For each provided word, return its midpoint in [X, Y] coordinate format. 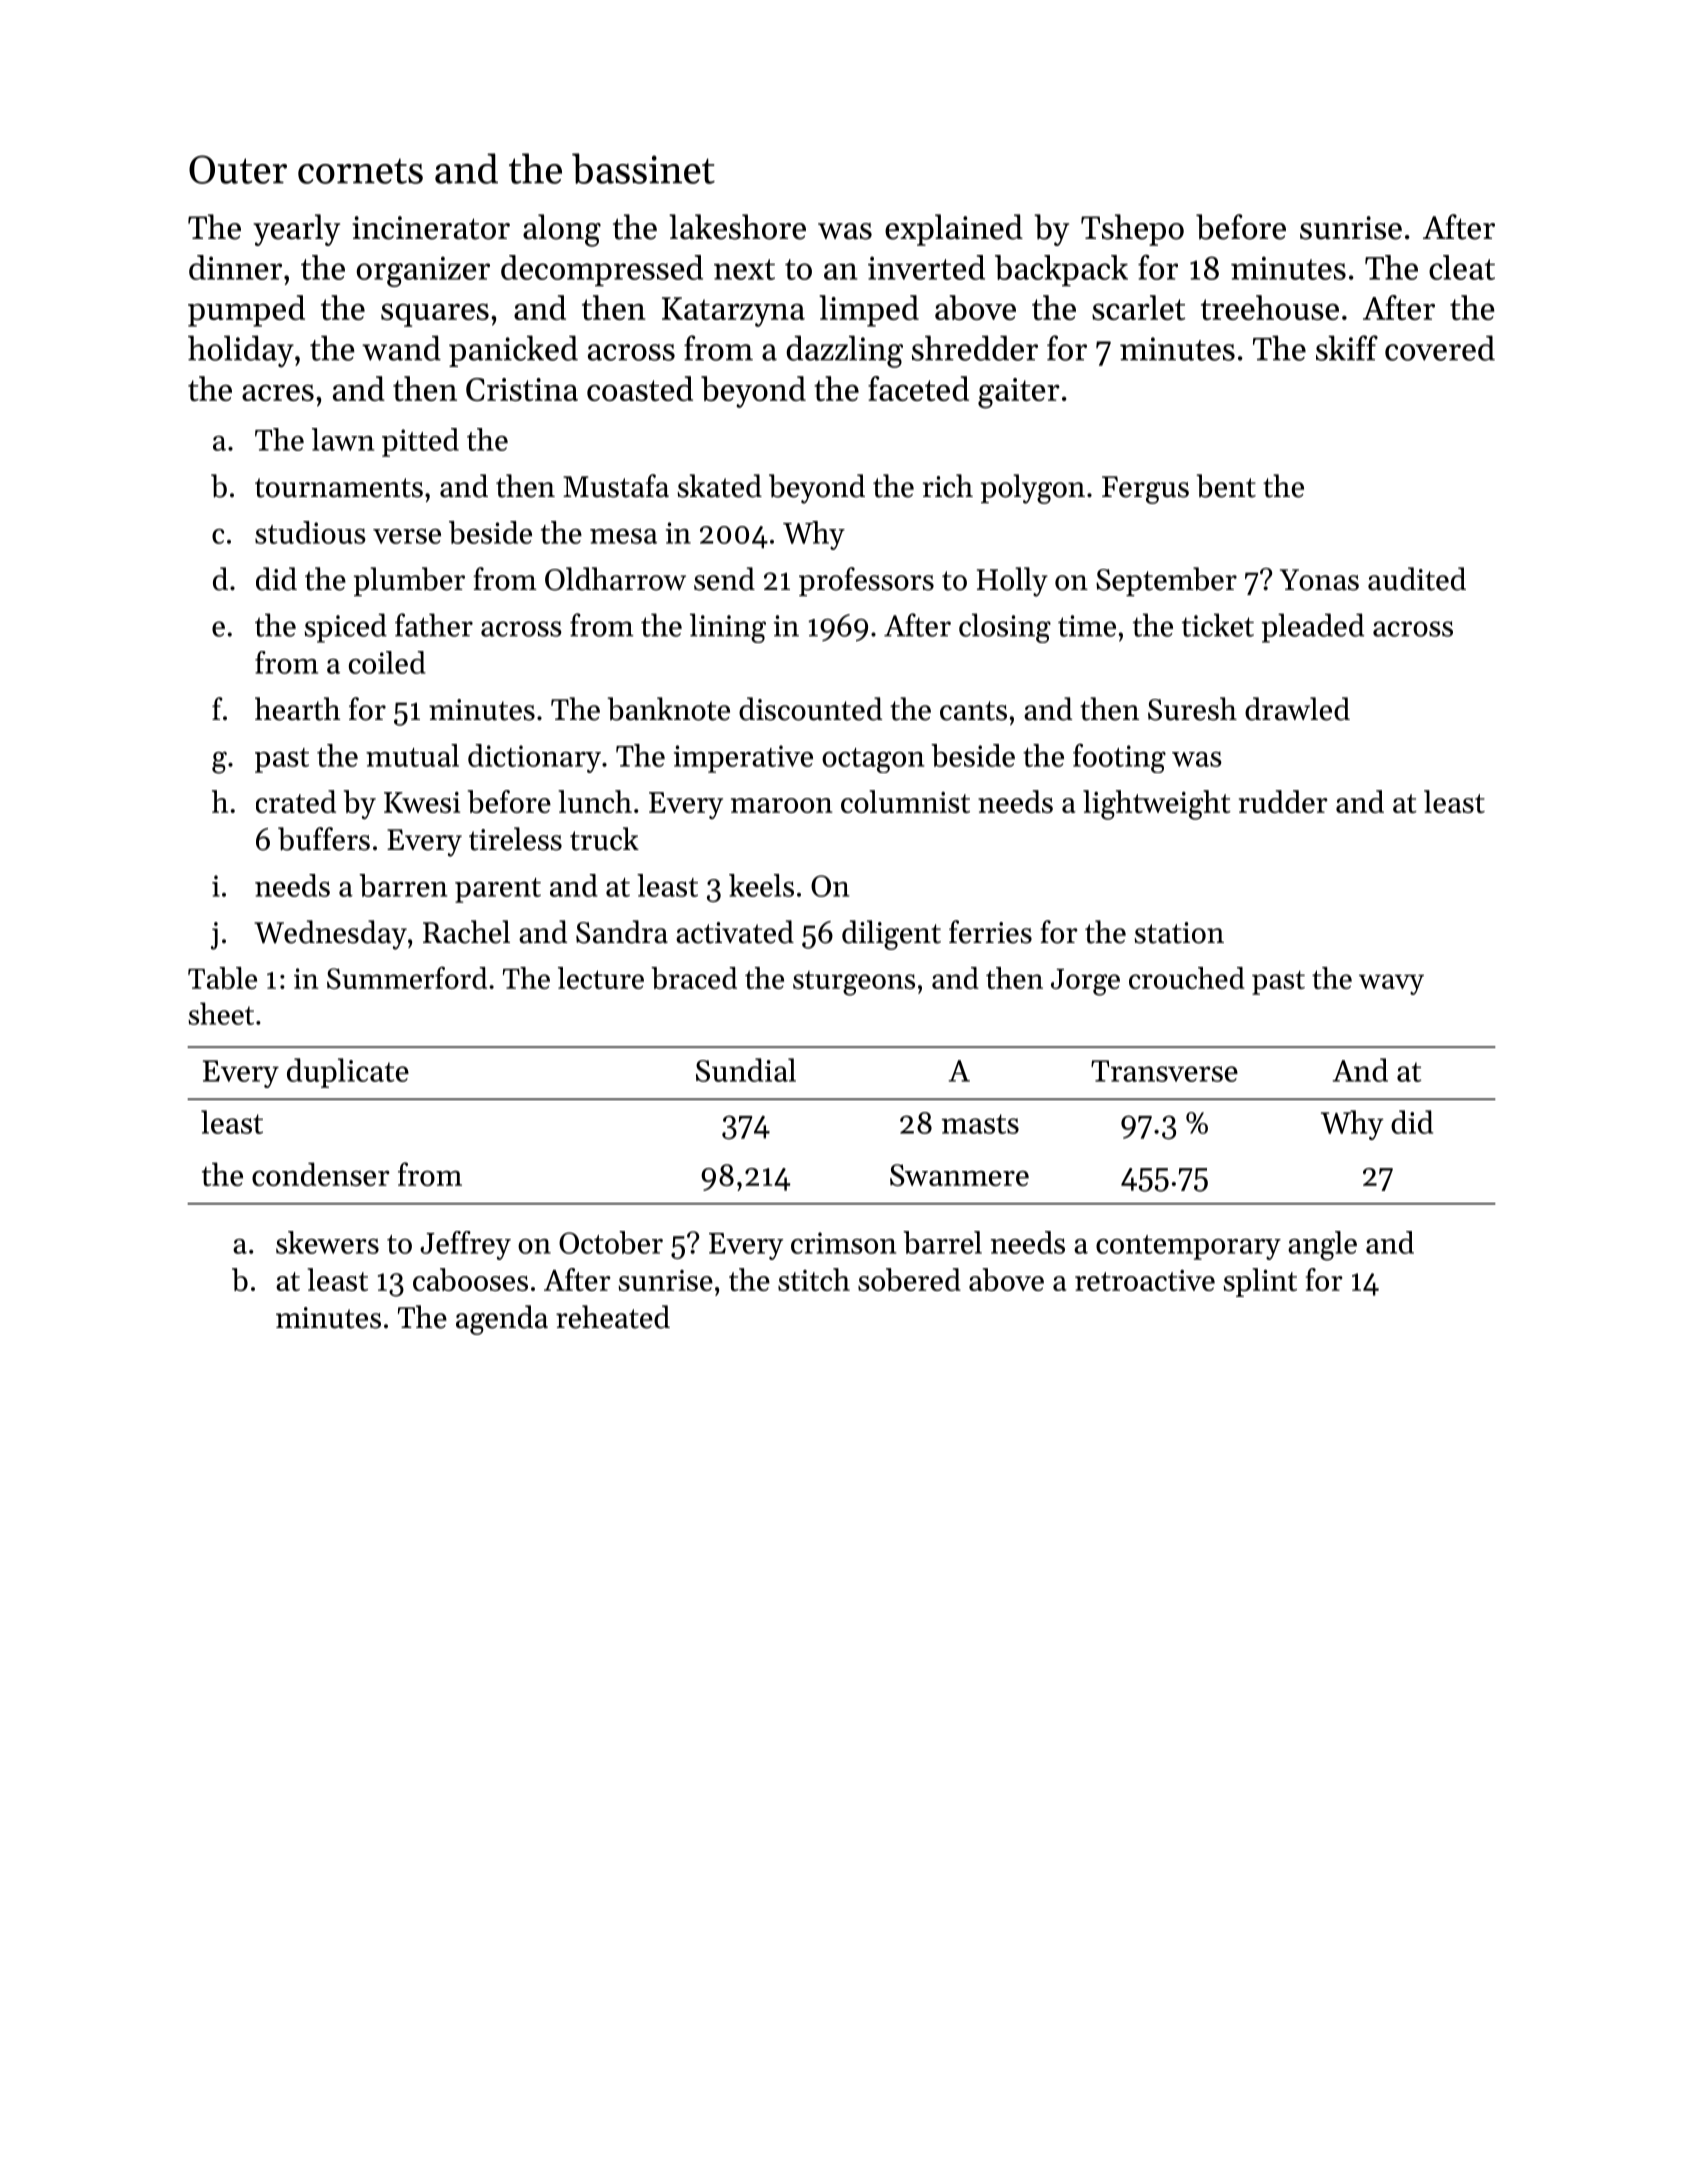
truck [604, 839]
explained [954, 230]
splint [1260, 1282]
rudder [1283, 801]
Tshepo [1132, 230]
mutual [412, 755]
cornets [360, 171]
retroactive [1145, 1280]
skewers [327, 1242]
